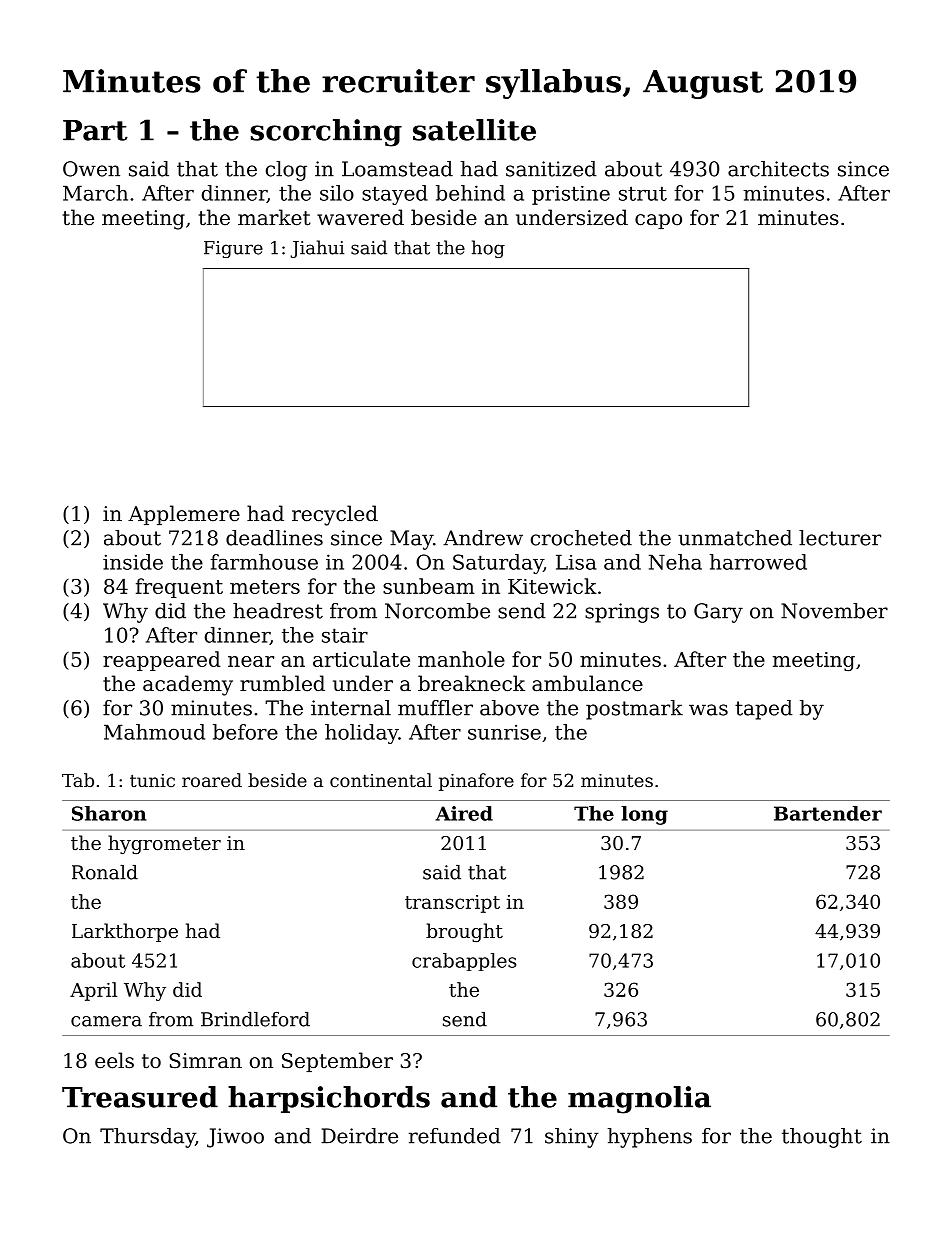 Image resolution: width=952 pixels, height=1233 pixels. Describe the element at coordinates (455, 1136) in the image. I see `refunded` at that location.
